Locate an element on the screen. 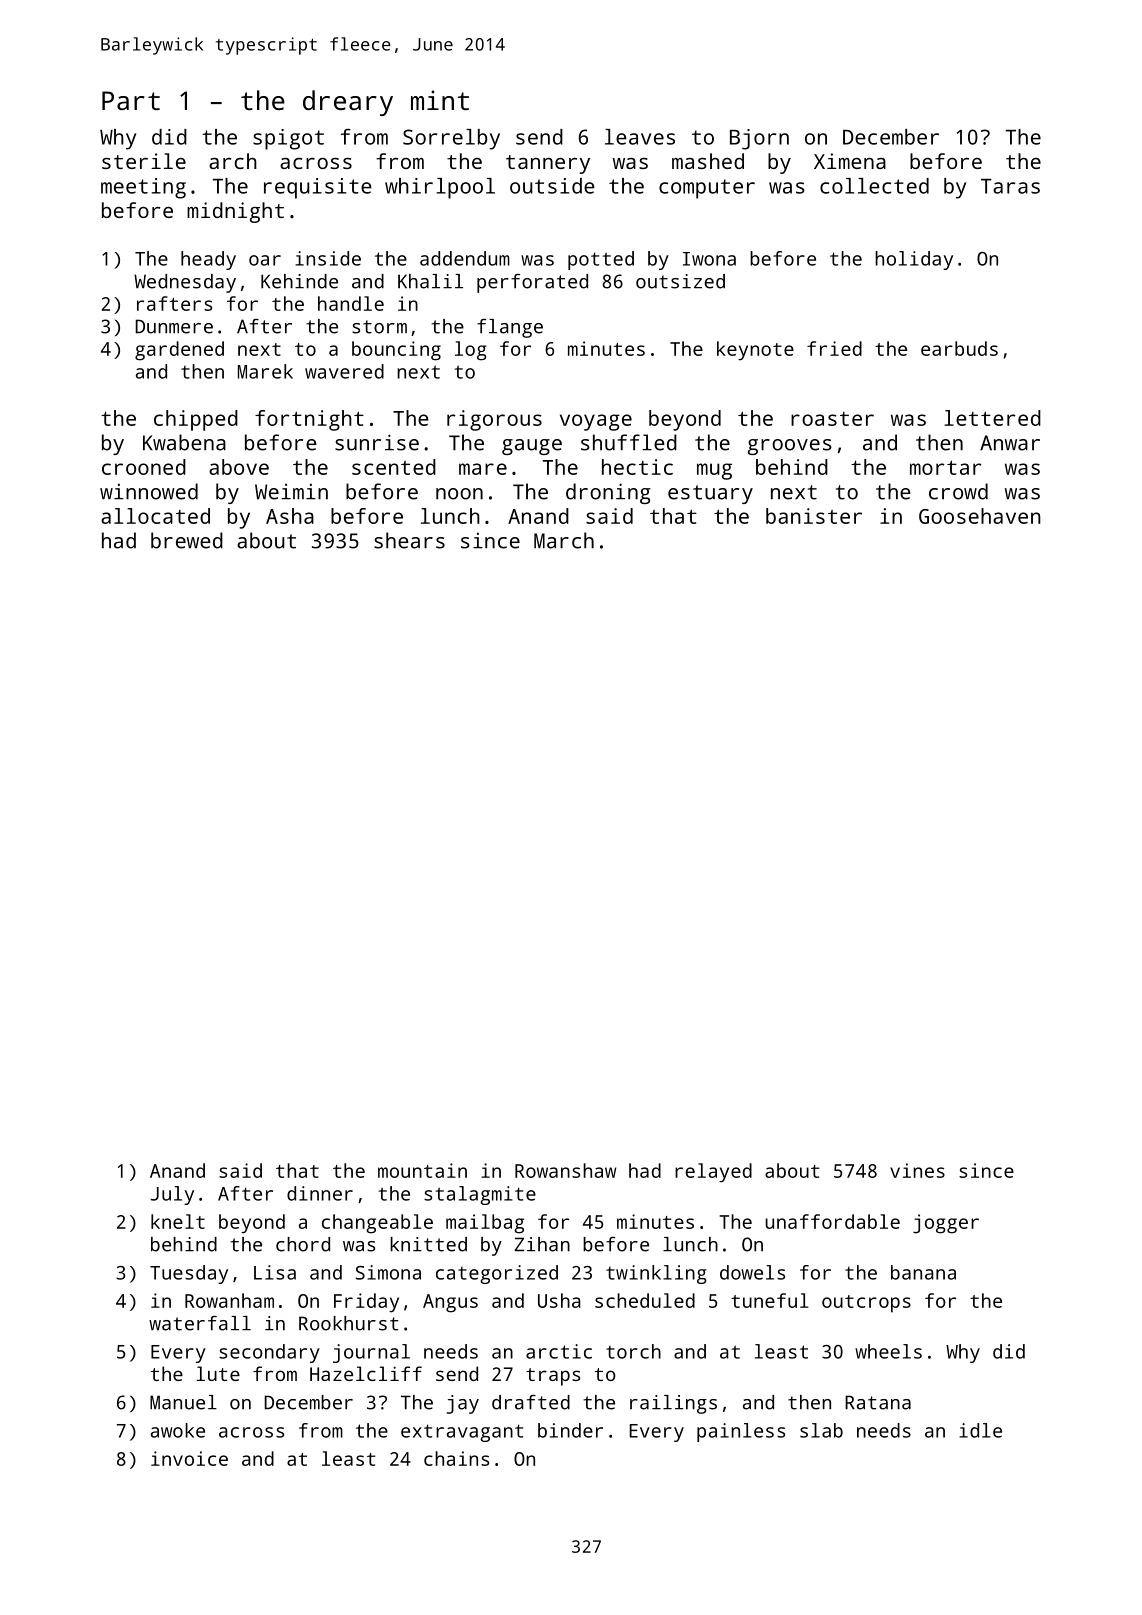 This screenshot has height=1615, width=1142. banana is located at coordinates (923, 1272).
